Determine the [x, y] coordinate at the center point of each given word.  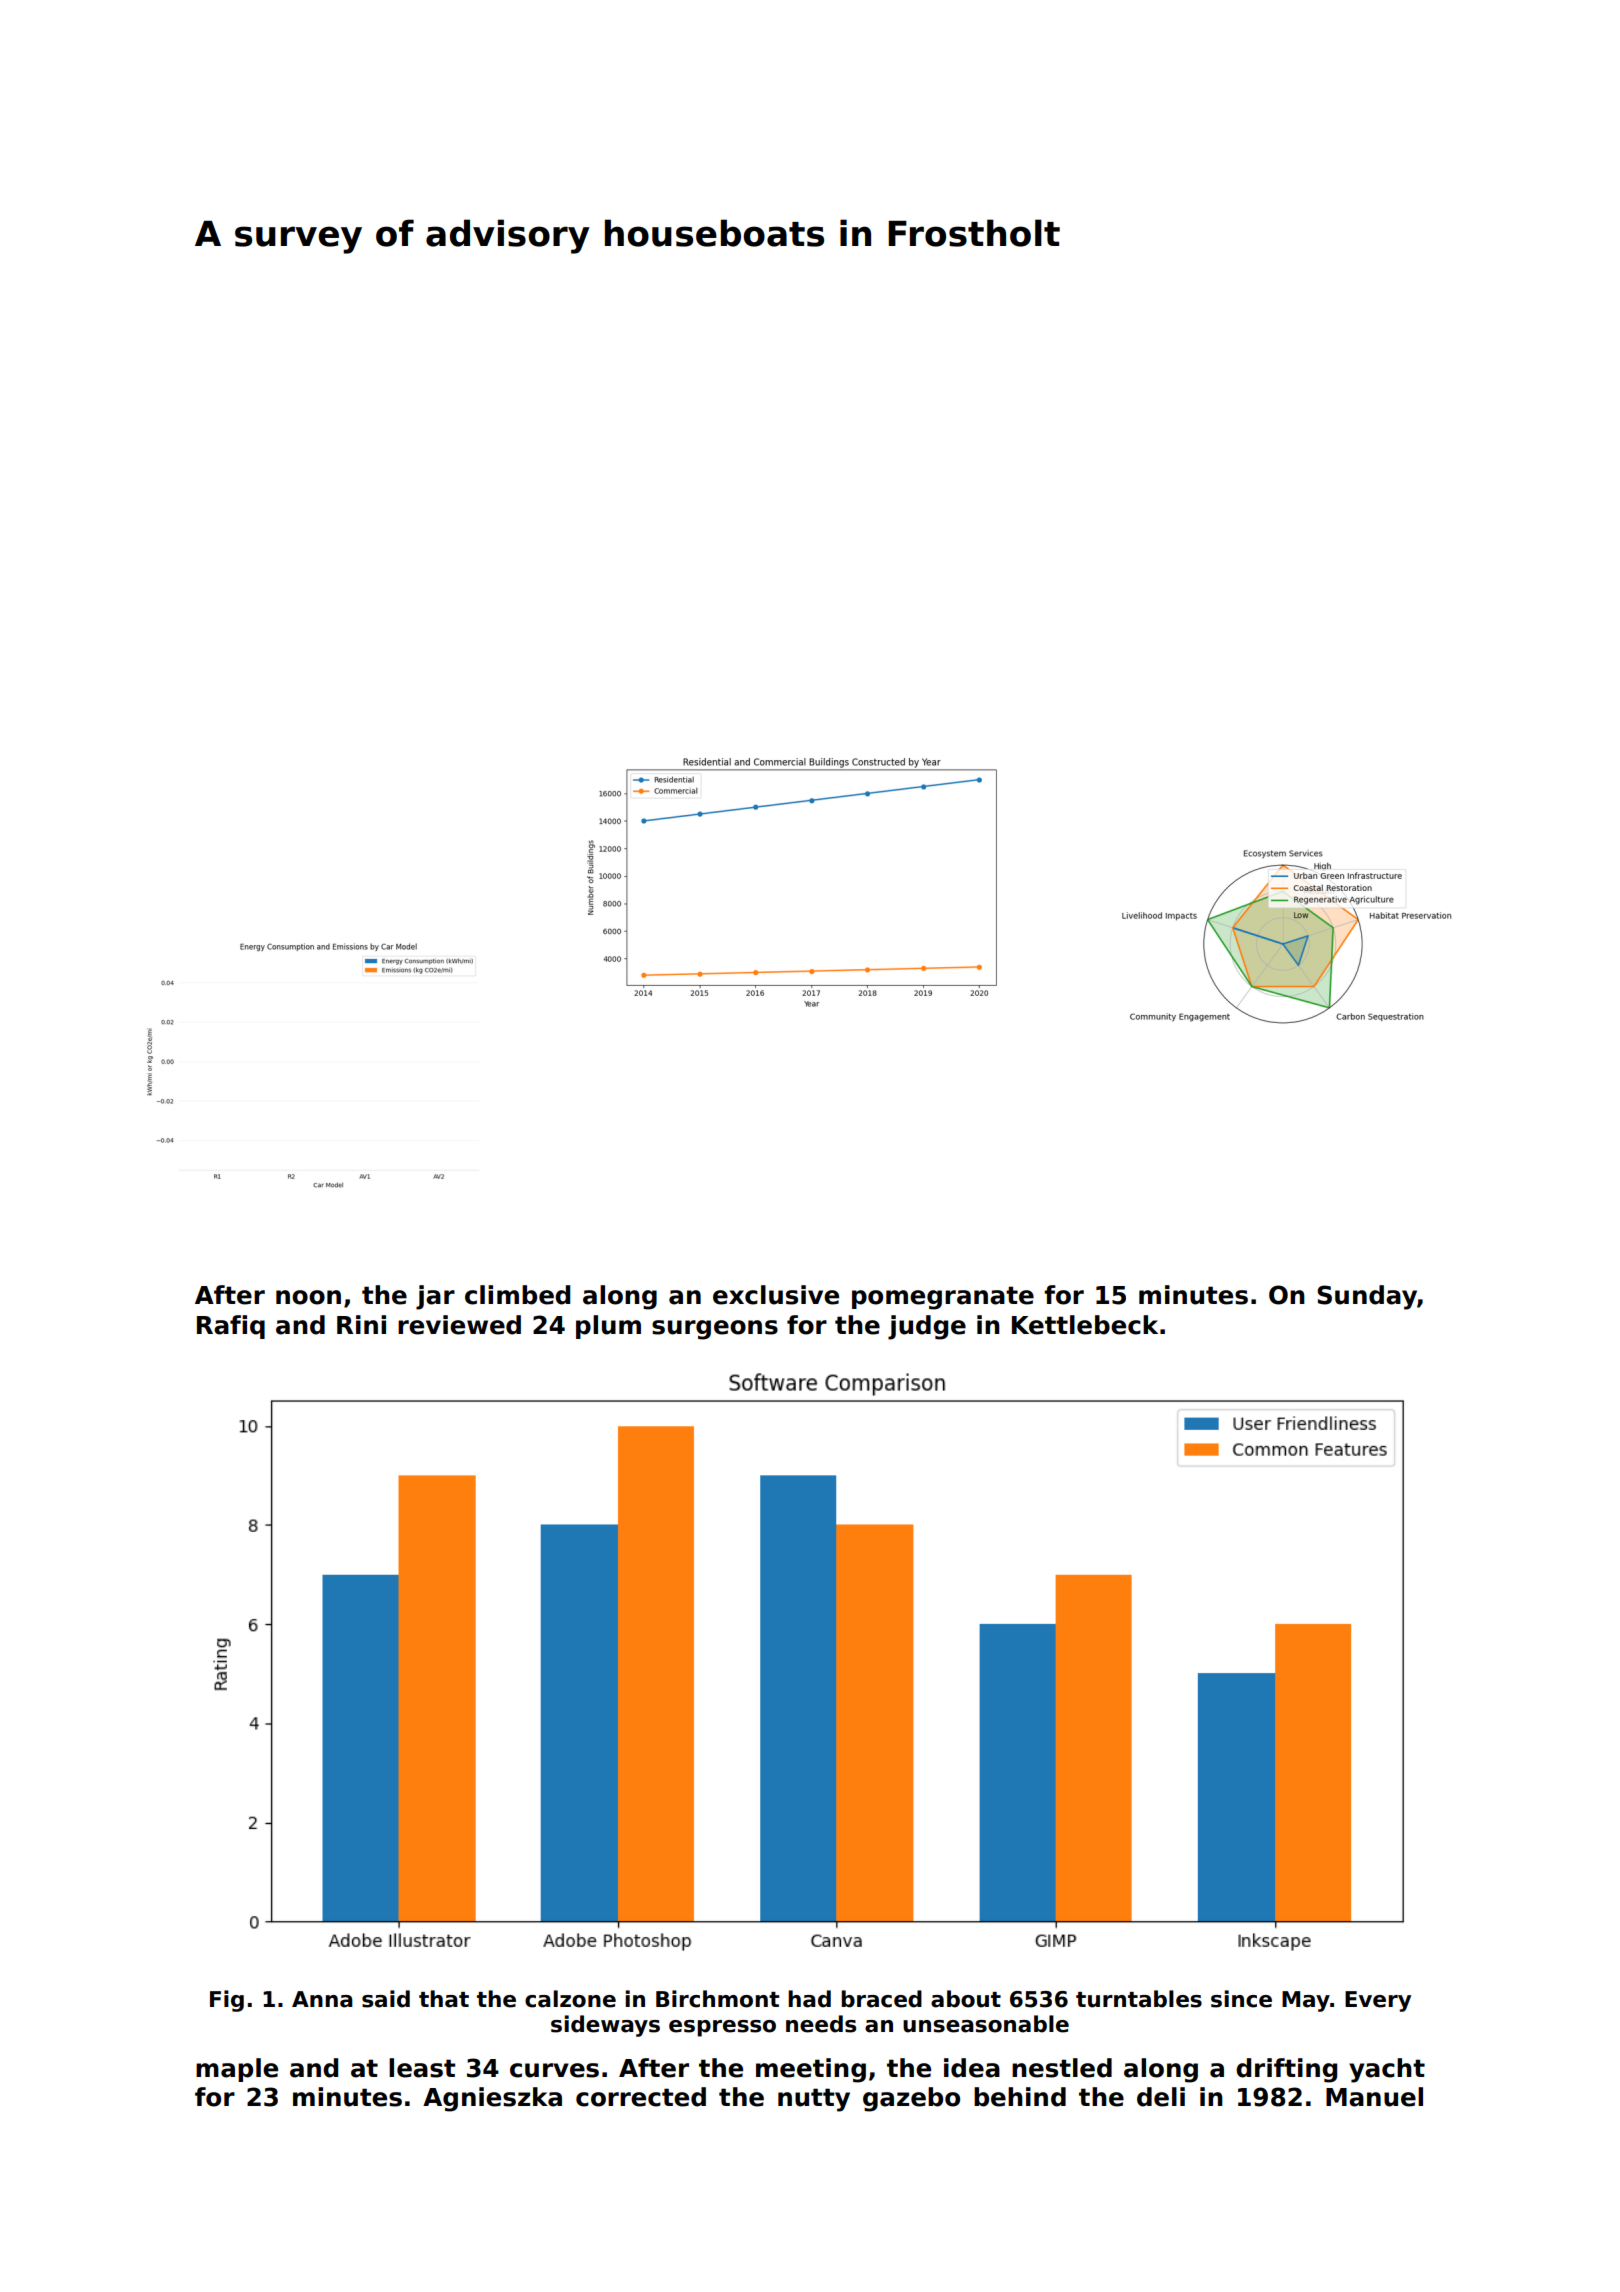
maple [237, 2070]
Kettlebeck [1085, 1325]
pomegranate [943, 1298]
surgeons [715, 1330]
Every [1378, 2001]
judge [927, 1327]
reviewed [459, 1325]
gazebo [911, 2099]
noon [308, 1297]
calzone [570, 1999]
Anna [322, 1999]
